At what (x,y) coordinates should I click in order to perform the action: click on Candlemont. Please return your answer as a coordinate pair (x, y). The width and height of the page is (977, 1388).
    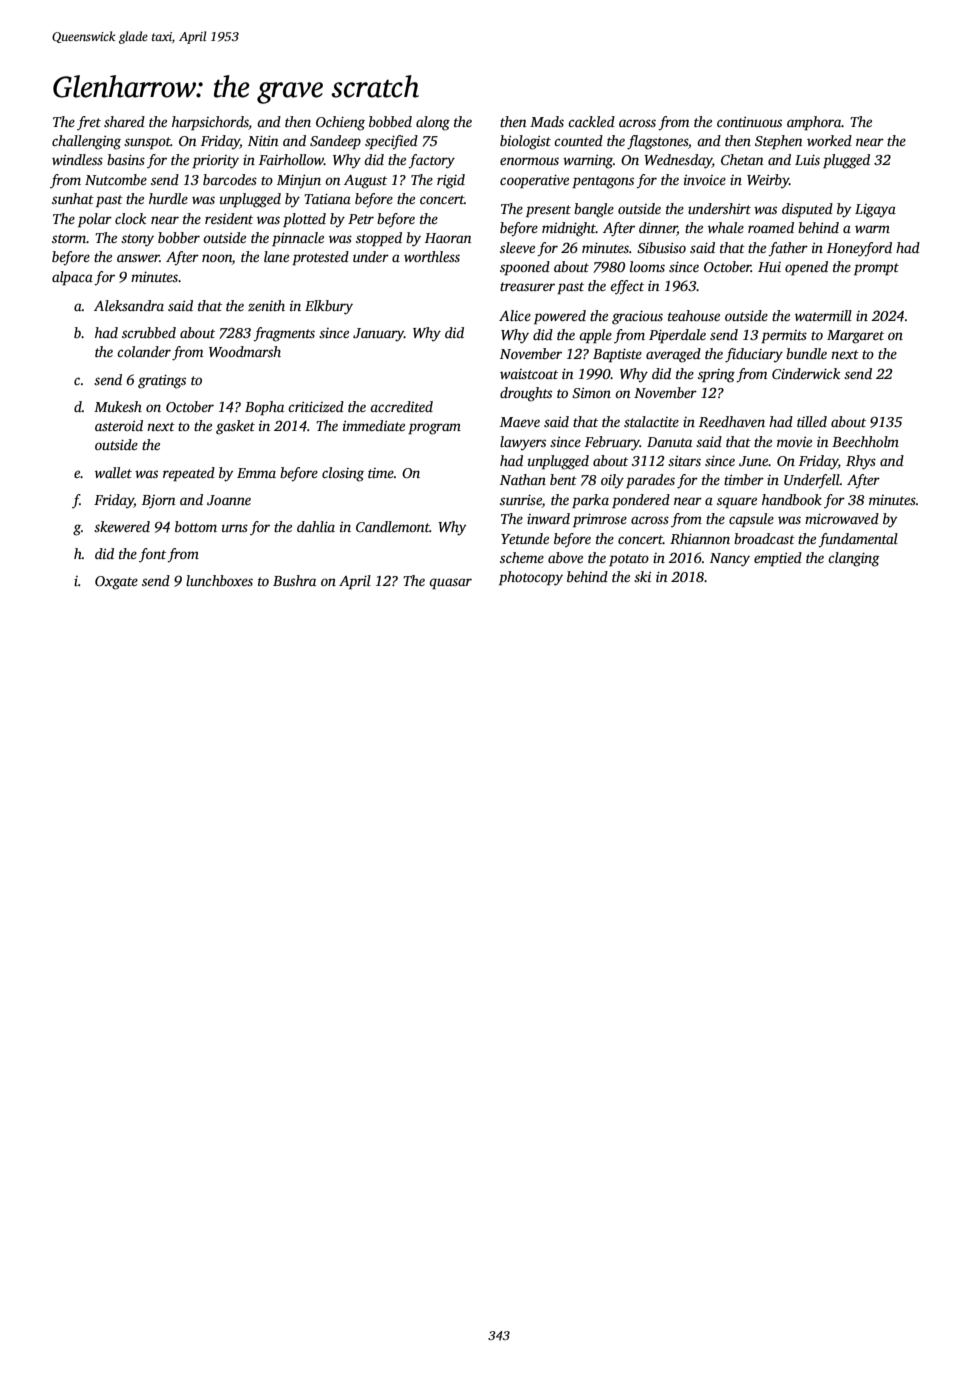
    Looking at the image, I should click on (393, 526).
